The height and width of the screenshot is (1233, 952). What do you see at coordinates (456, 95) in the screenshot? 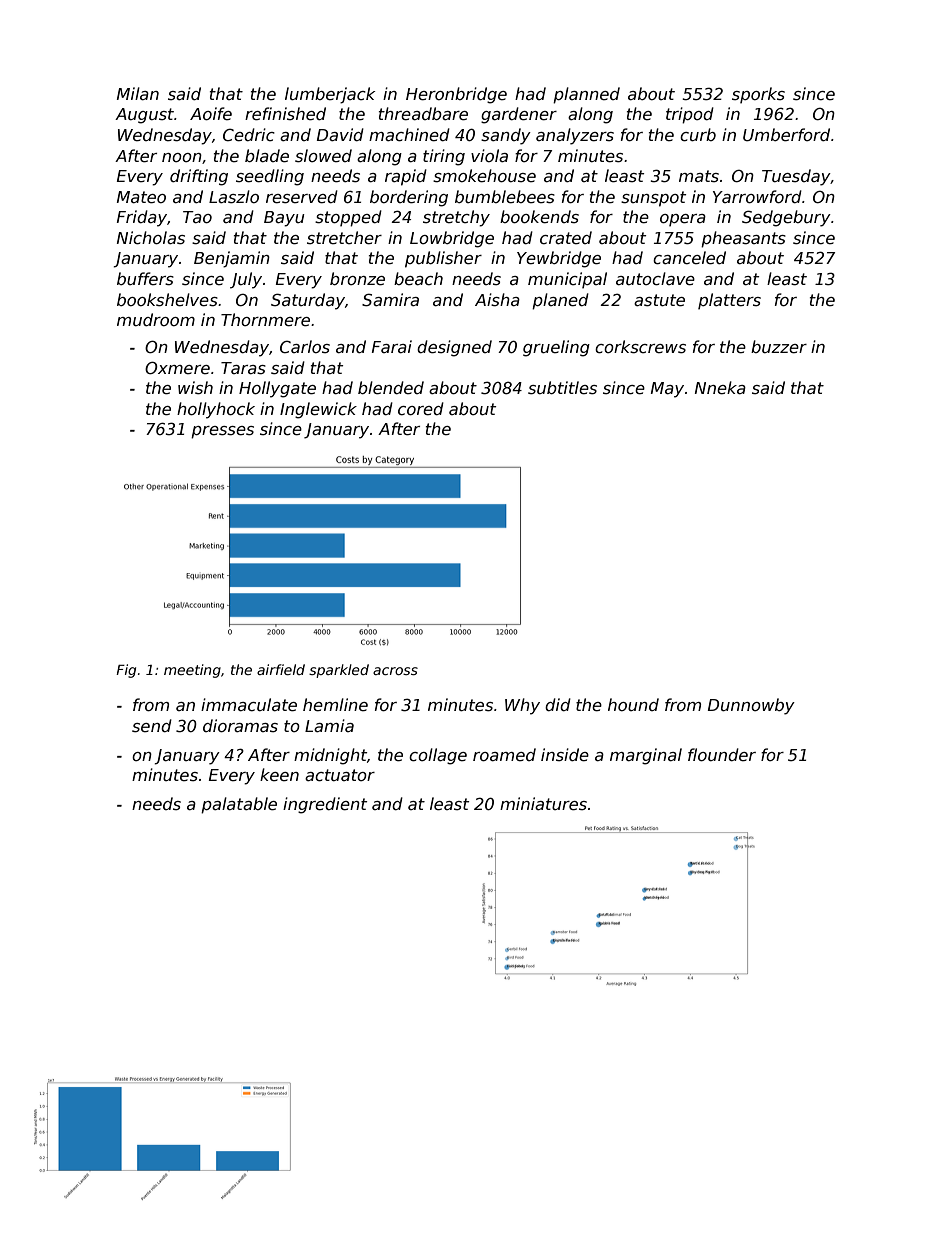
I see `Heronbridge` at bounding box center [456, 95].
